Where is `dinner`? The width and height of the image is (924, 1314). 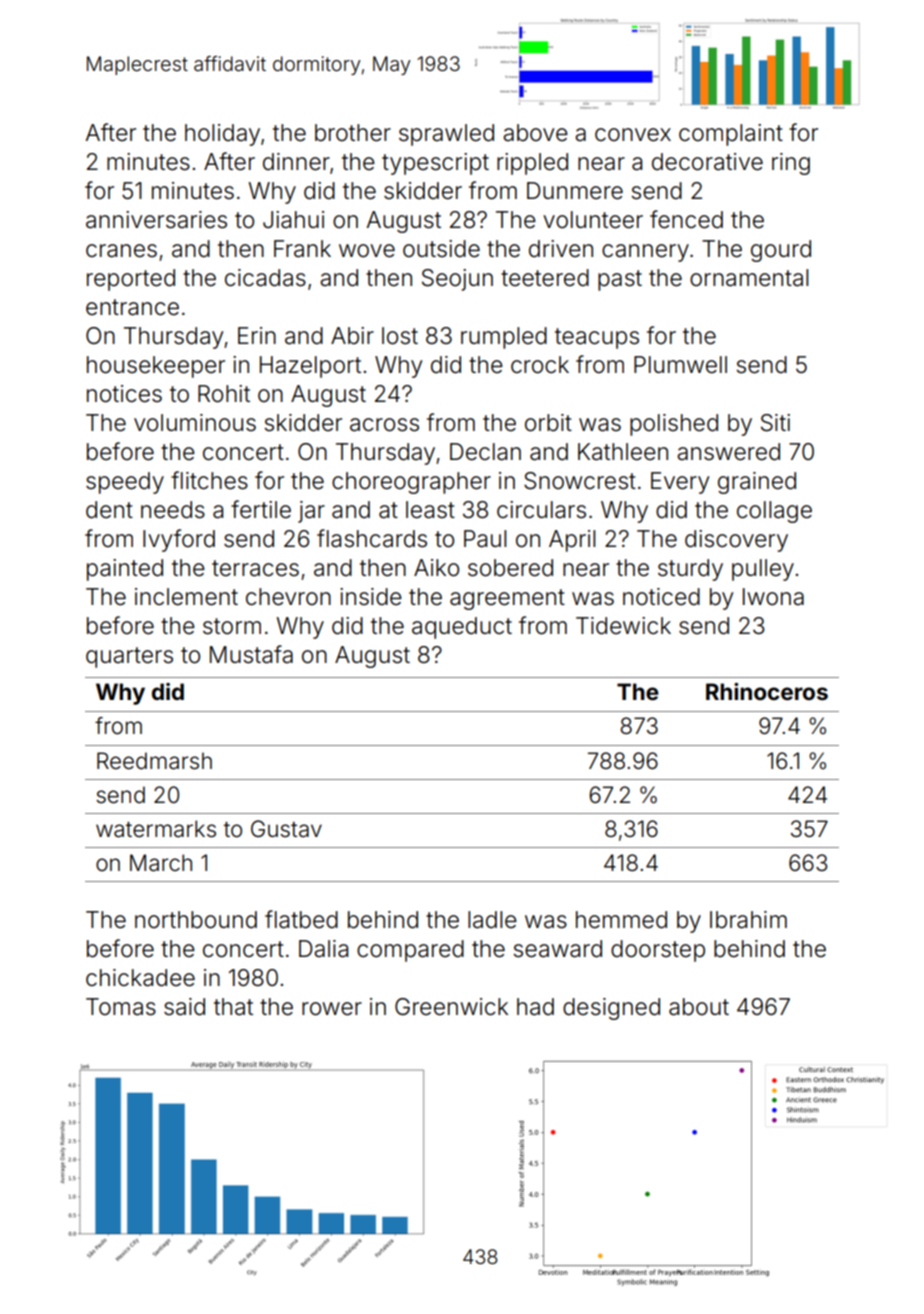
dinner is located at coordinates (296, 162).
